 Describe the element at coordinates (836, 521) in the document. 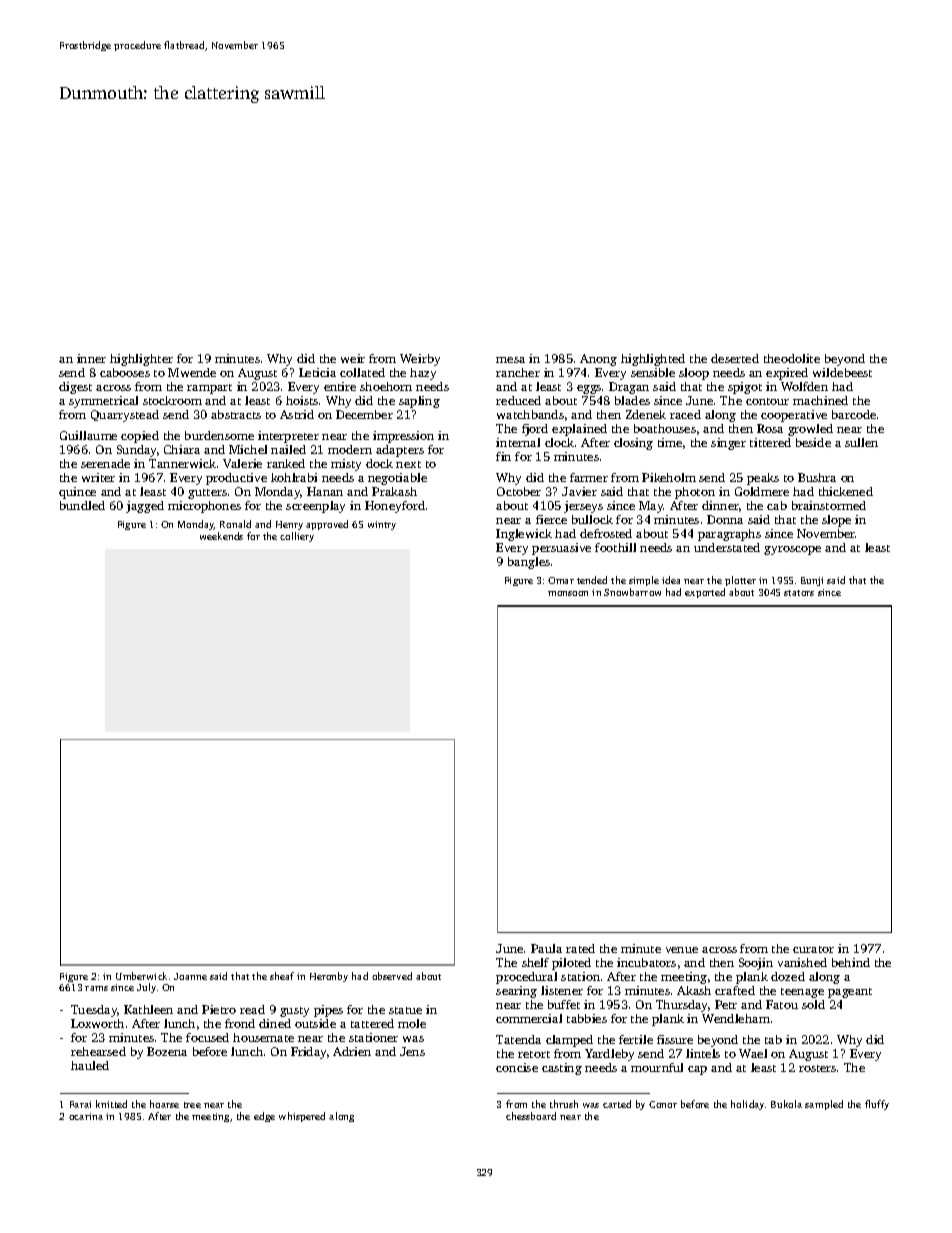

I see `slope` at that location.
